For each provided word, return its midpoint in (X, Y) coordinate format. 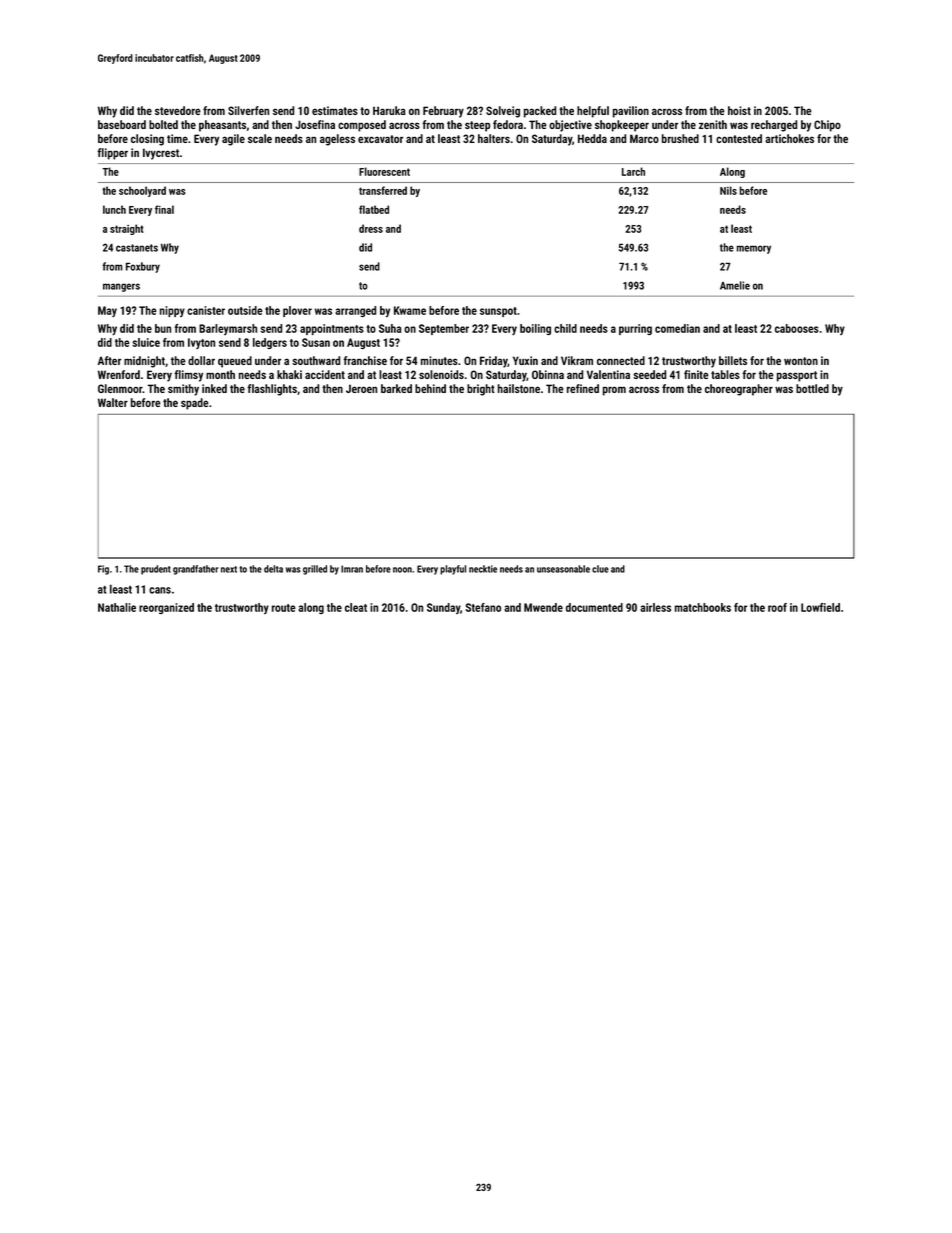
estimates (335, 110)
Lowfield (820, 607)
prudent (156, 570)
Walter (113, 402)
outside (245, 310)
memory (754, 249)
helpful (593, 112)
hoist (739, 110)
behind (430, 388)
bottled (812, 388)
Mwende (543, 607)
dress (371, 228)
